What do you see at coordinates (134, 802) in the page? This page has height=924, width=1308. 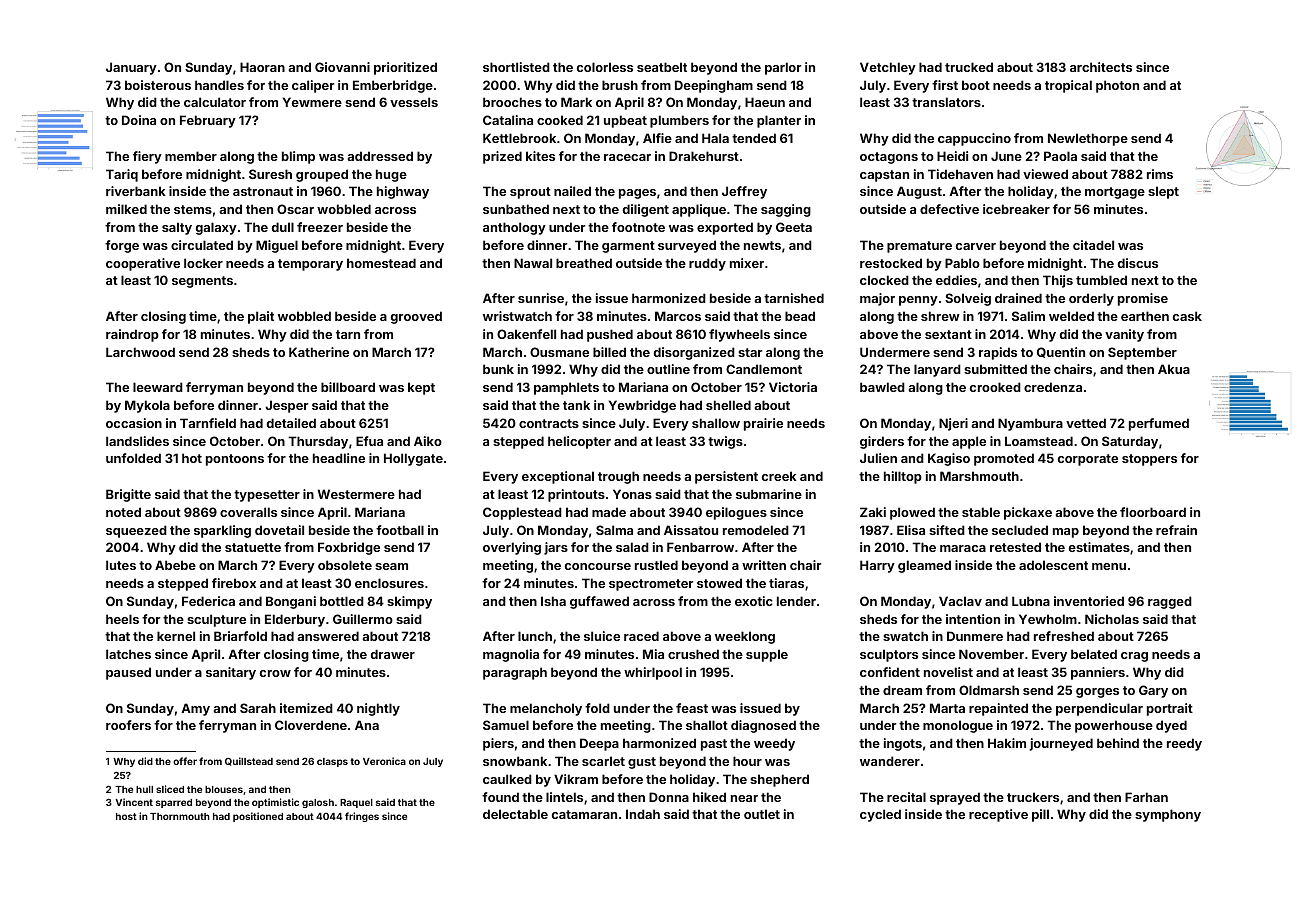 I see `Vincent` at bounding box center [134, 802].
